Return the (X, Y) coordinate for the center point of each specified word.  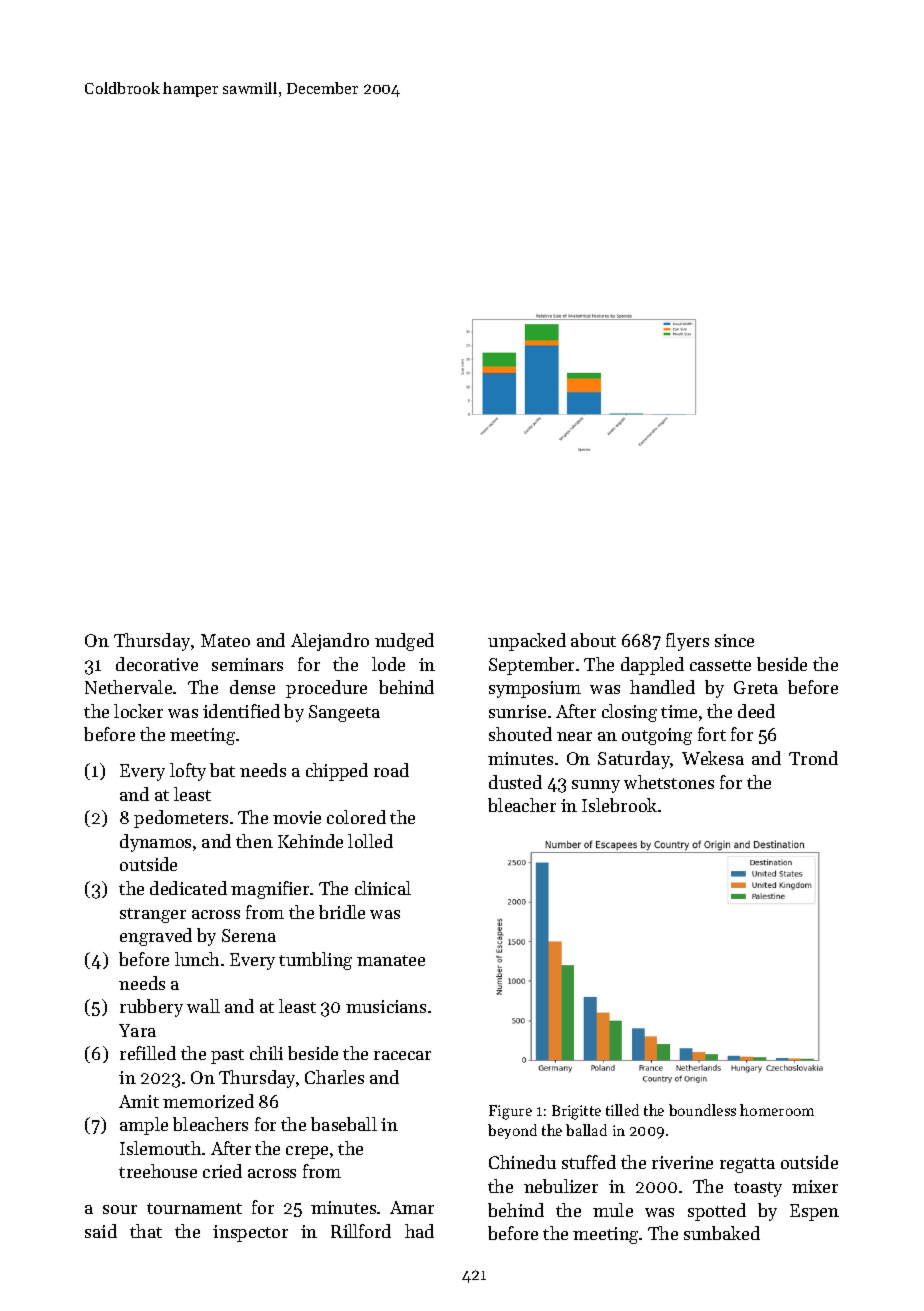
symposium (535, 689)
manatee (391, 960)
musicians (386, 1006)
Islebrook (619, 805)
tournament (194, 1208)
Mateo (225, 640)
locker (138, 711)
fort (712, 734)
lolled (370, 841)
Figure (510, 1112)
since (734, 640)
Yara (137, 1030)
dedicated (188, 888)
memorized (208, 1101)
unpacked (527, 642)
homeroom (777, 1110)
